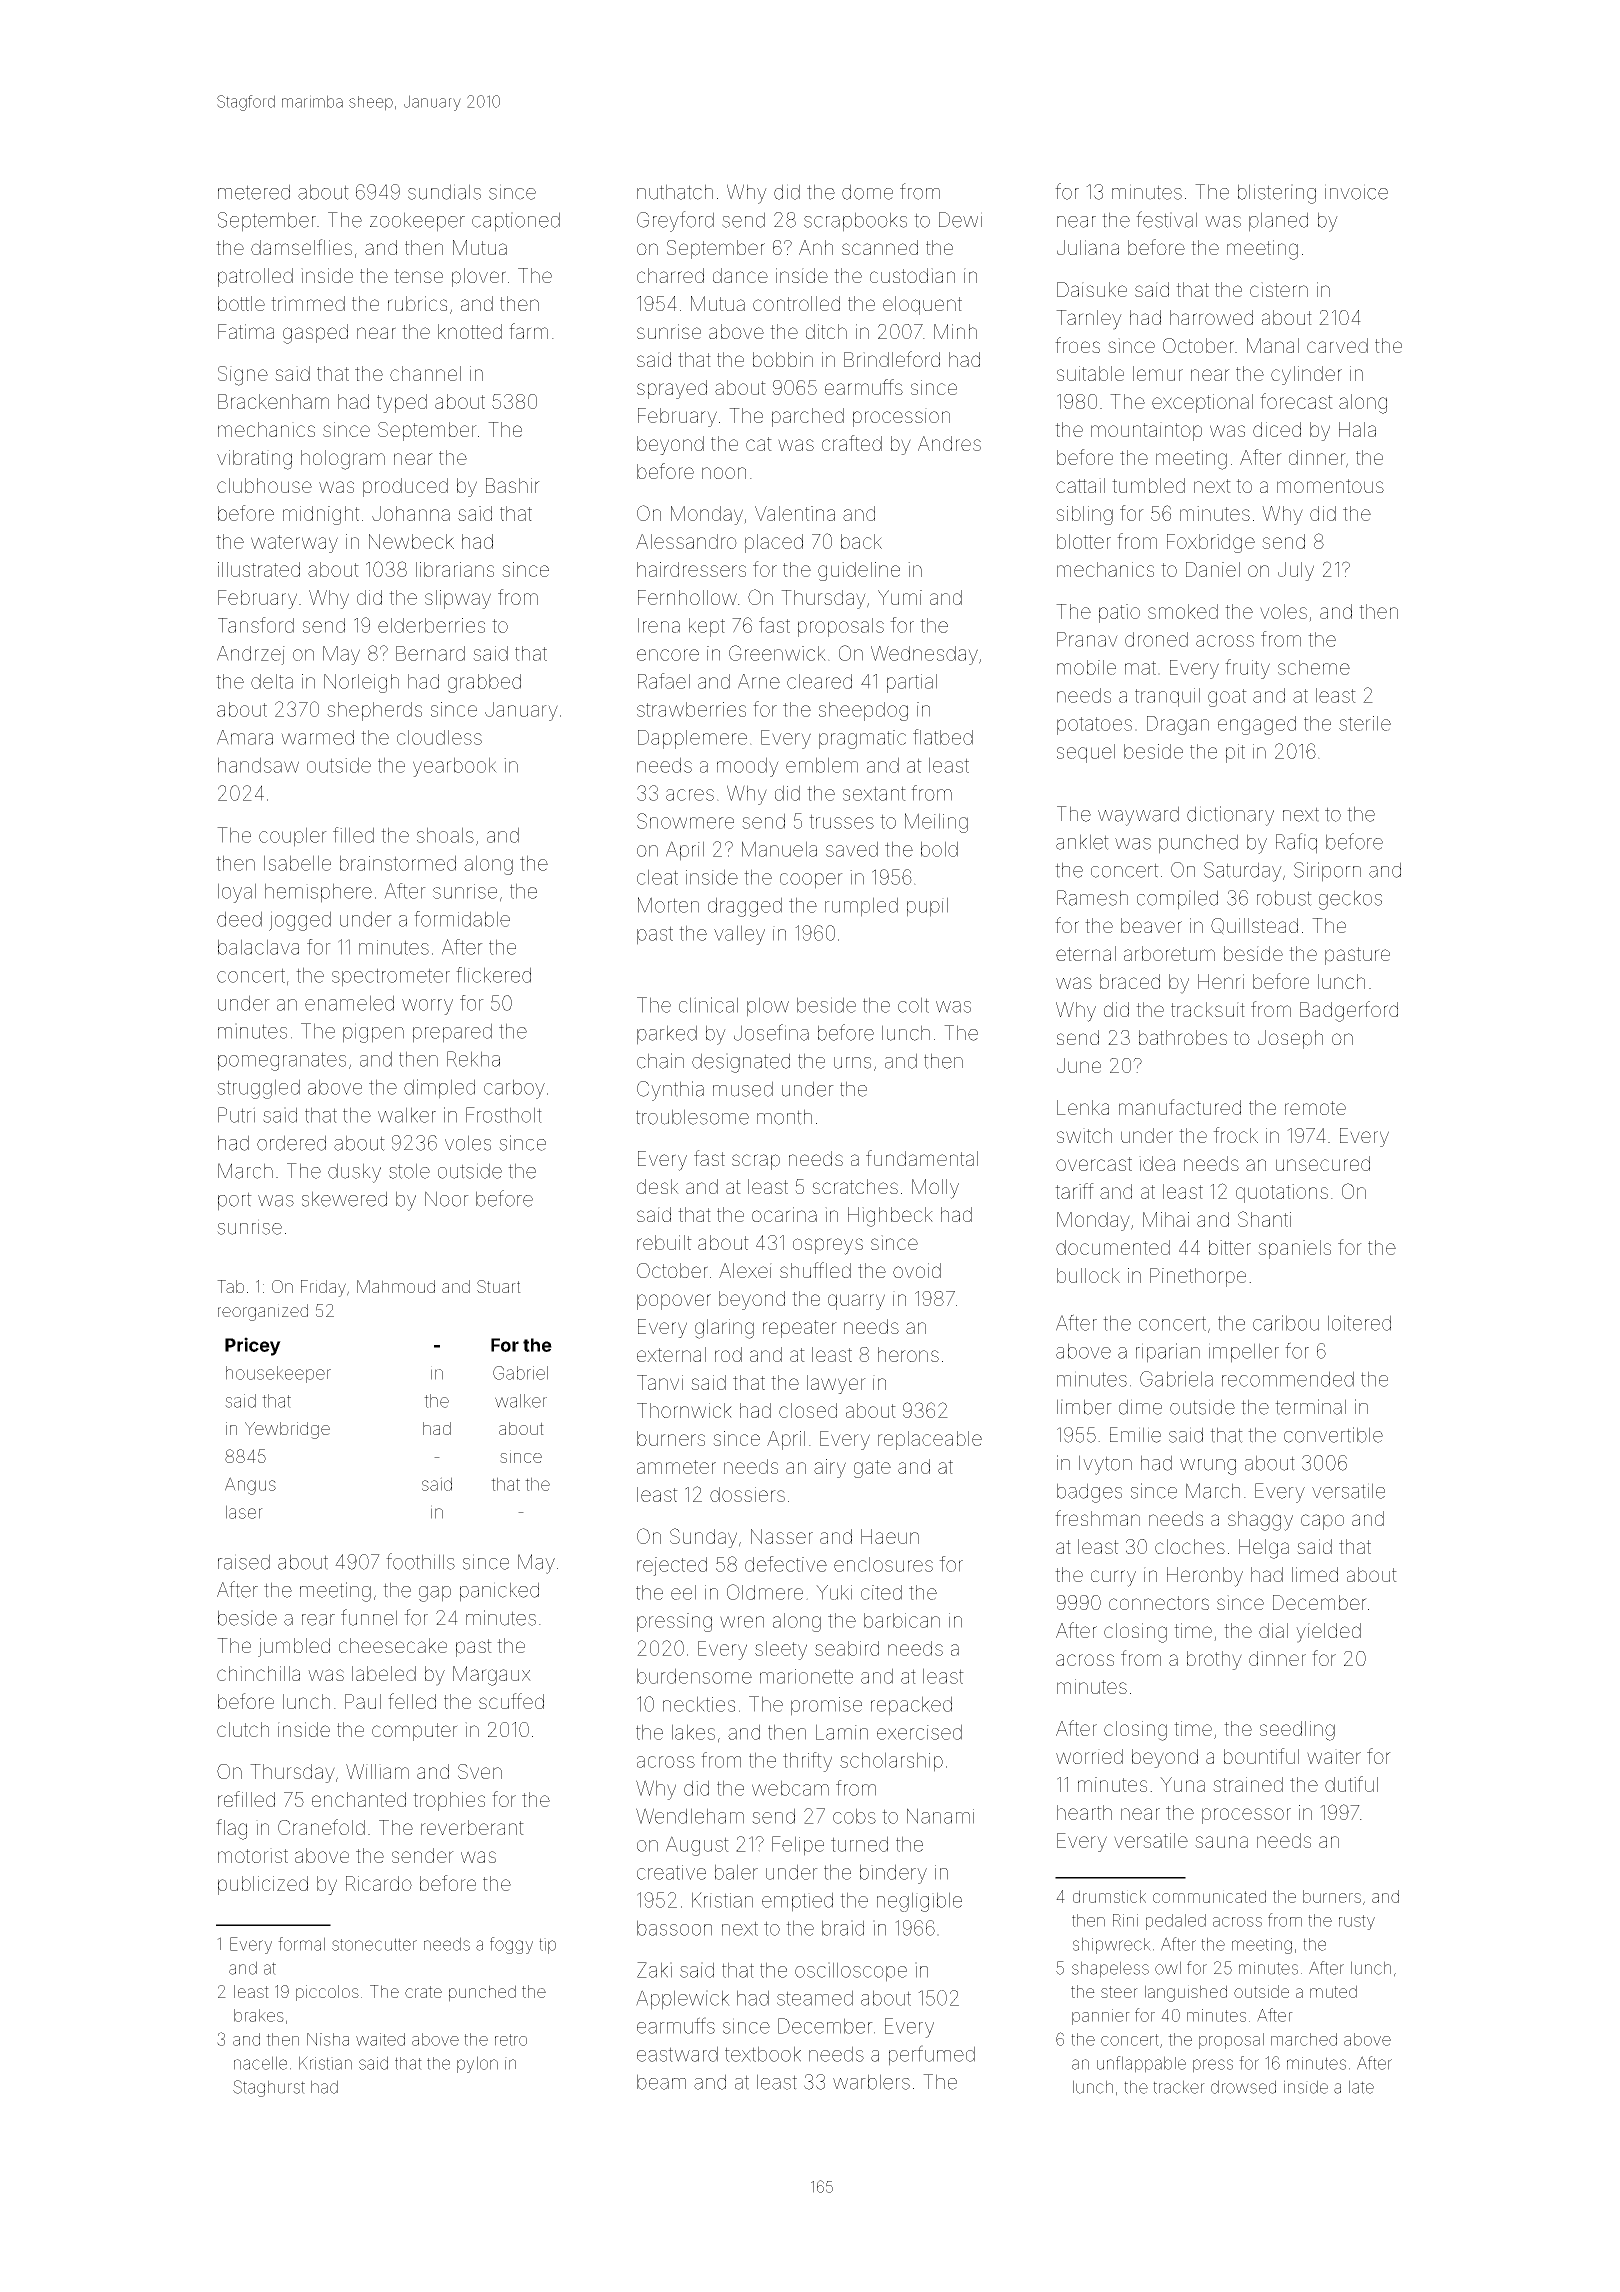 The height and width of the page is (2292, 1620). Describe the element at coordinates (1101, 2017) in the page. I see `pannier` at that location.
